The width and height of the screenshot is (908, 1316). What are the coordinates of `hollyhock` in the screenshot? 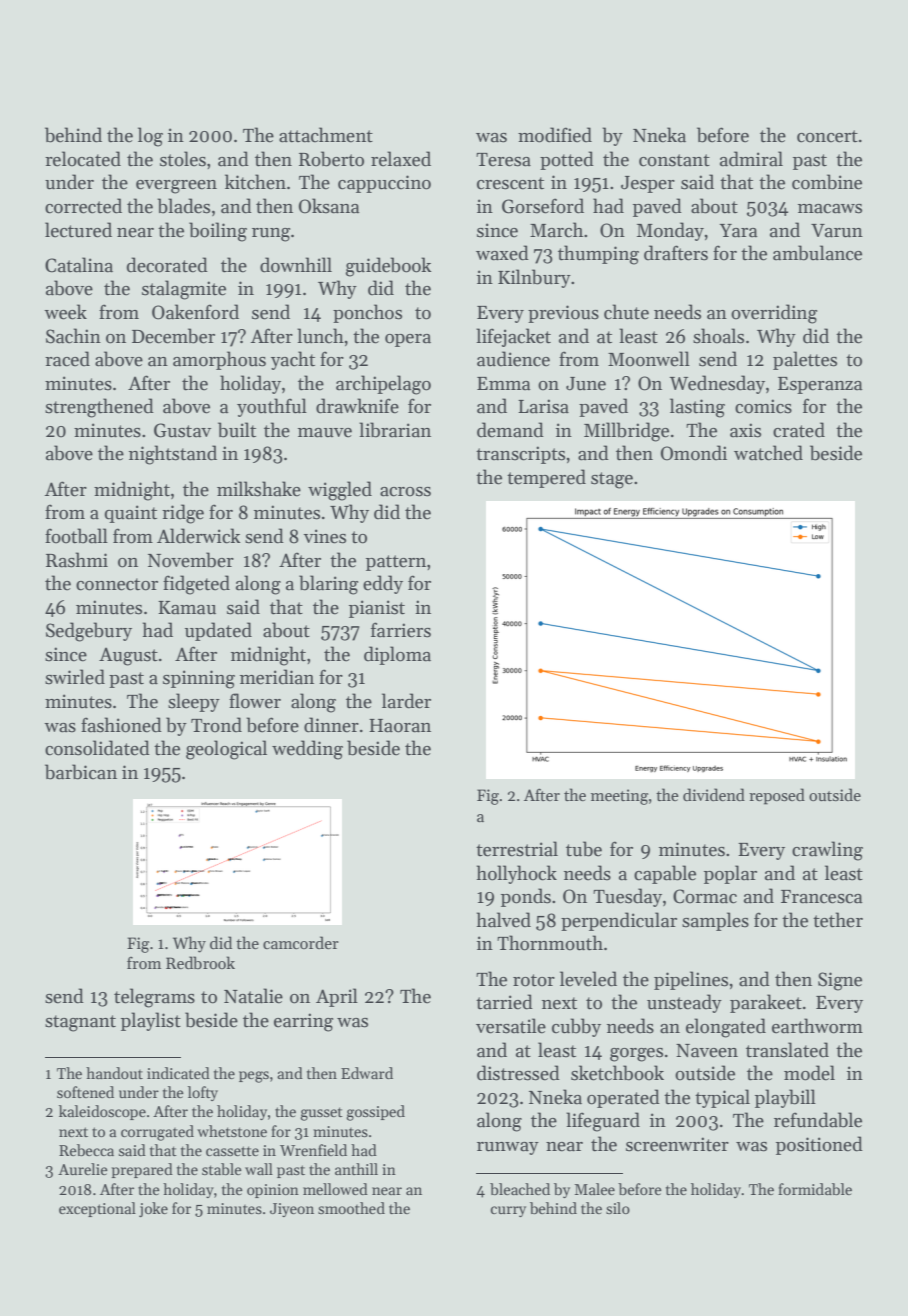 It's located at (516, 874).
